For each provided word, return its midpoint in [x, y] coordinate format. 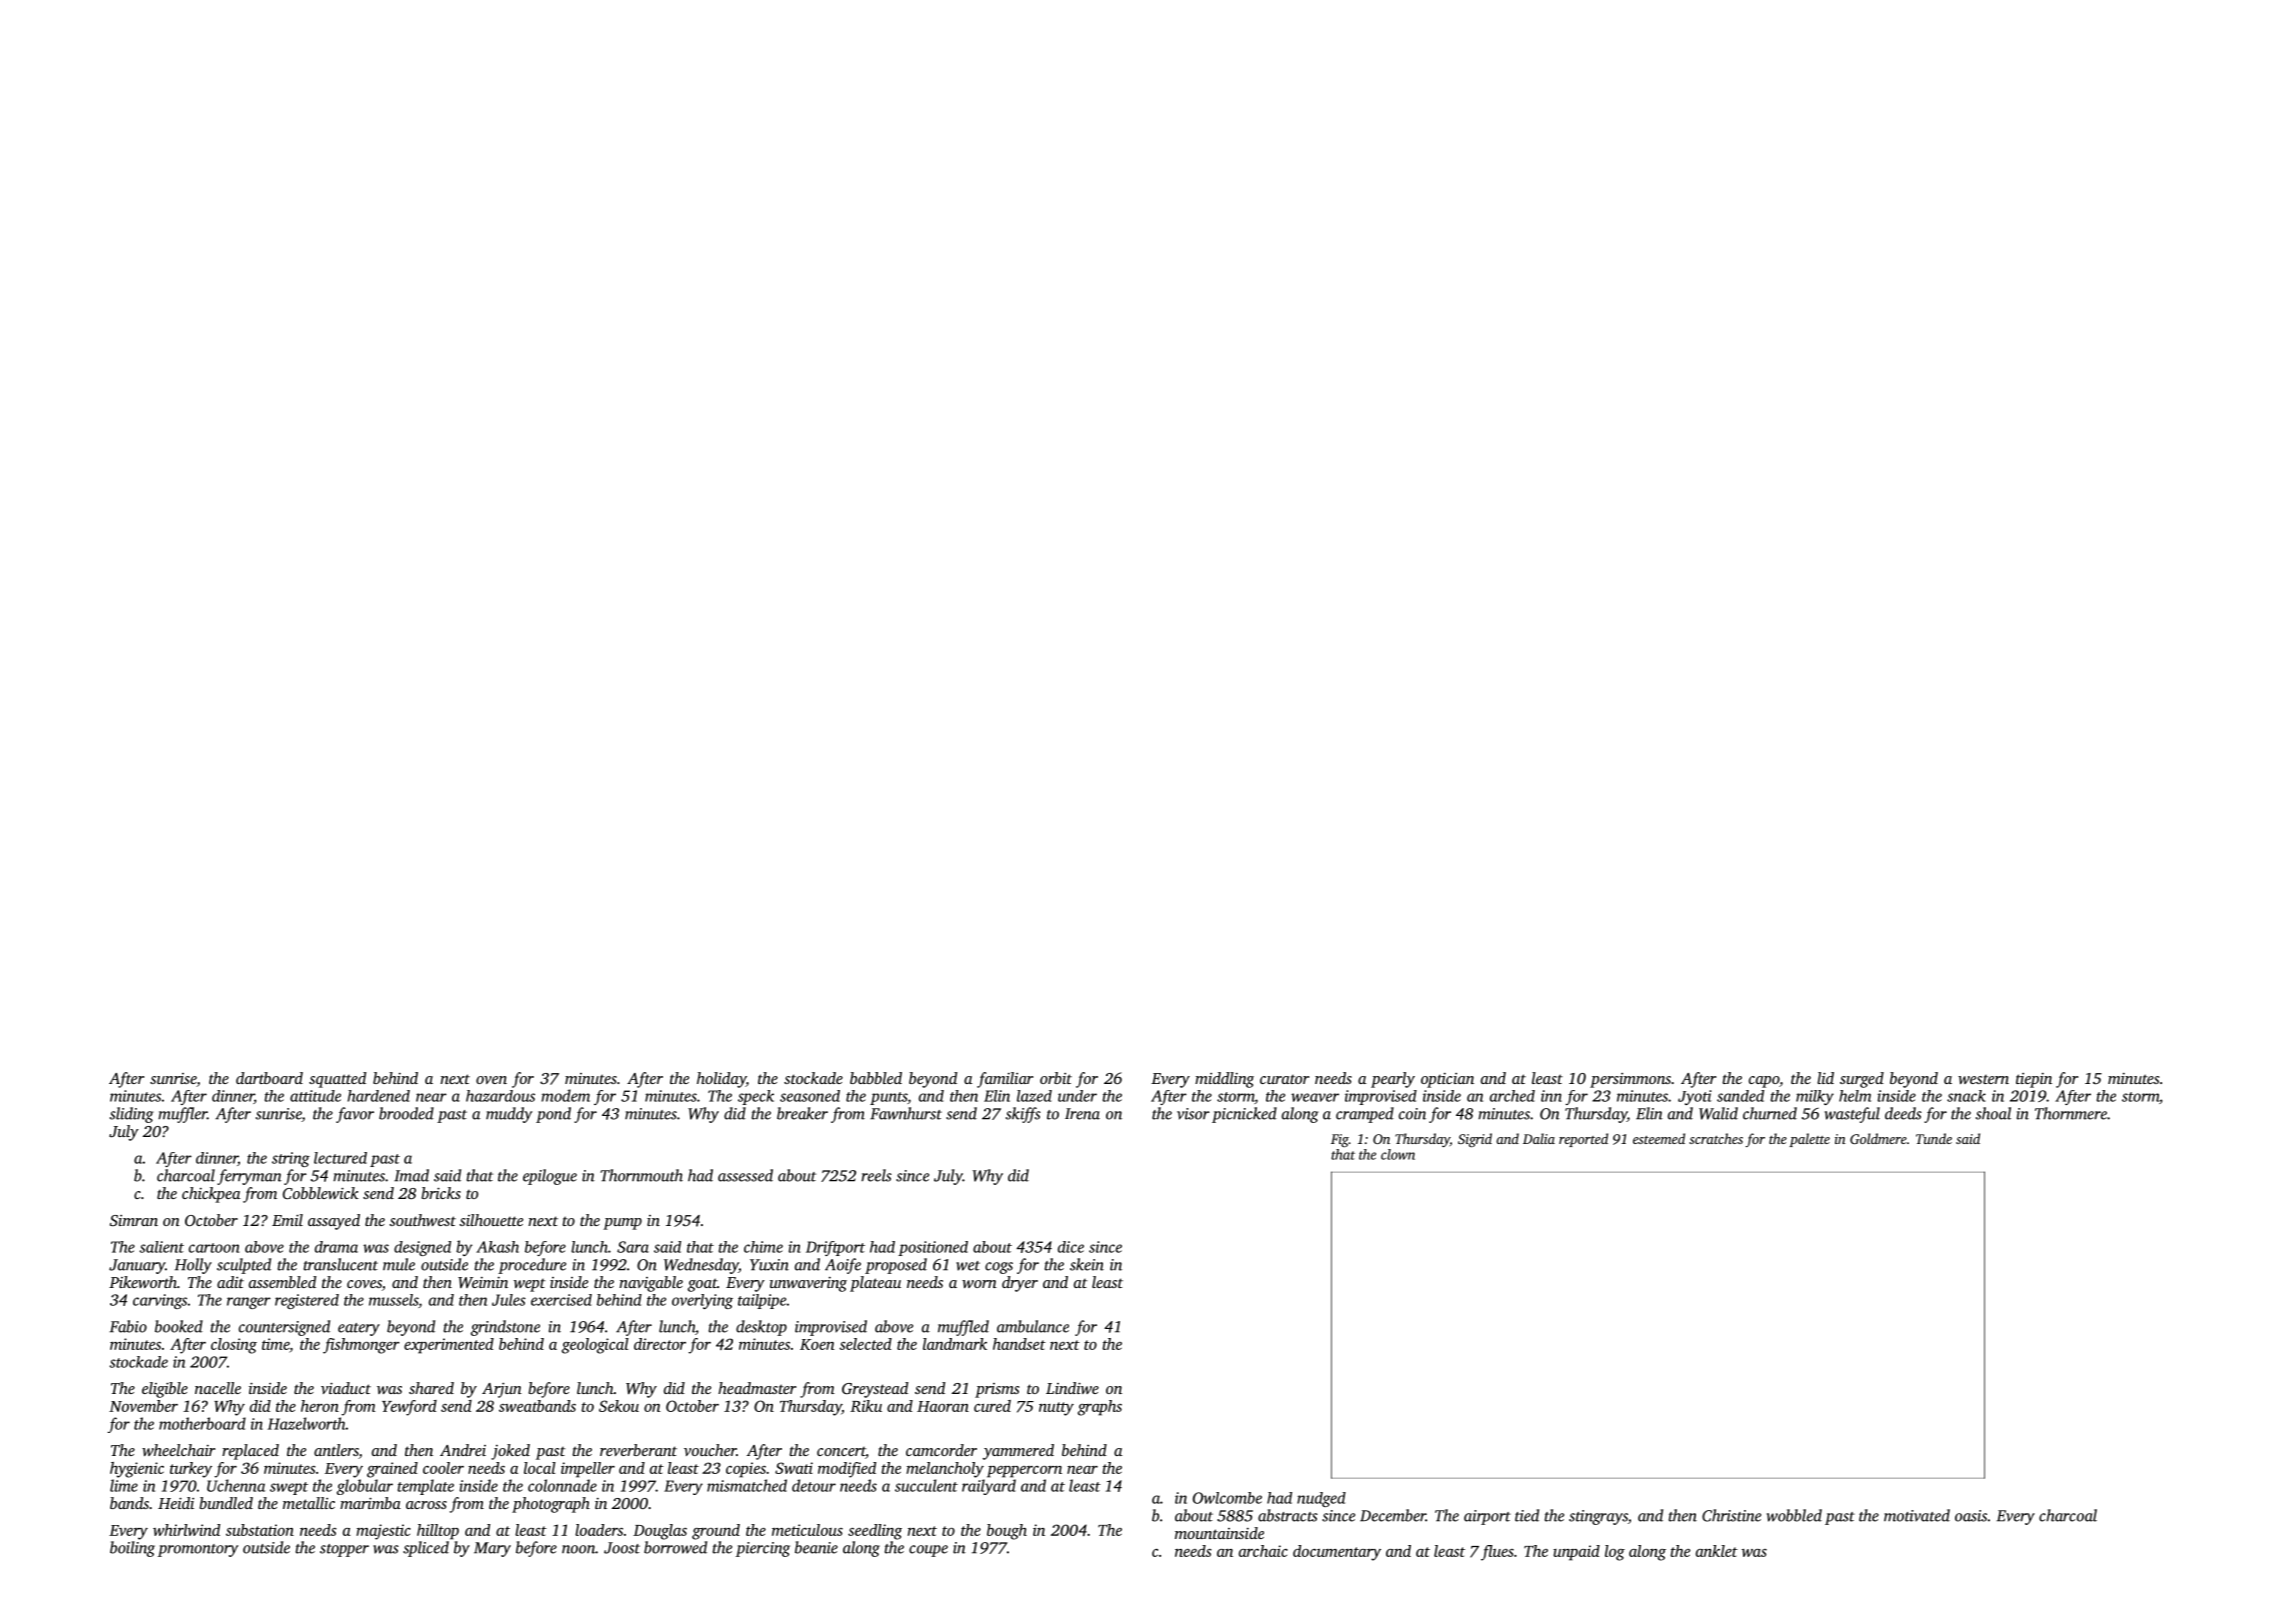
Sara [633, 1247]
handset [1019, 1344]
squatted [337, 1080]
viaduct [346, 1388]
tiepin [2034, 1080]
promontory [198, 1550]
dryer [1020, 1284]
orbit [1056, 1078]
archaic [1263, 1551]
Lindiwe [1072, 1388]
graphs [1100, 1408]
